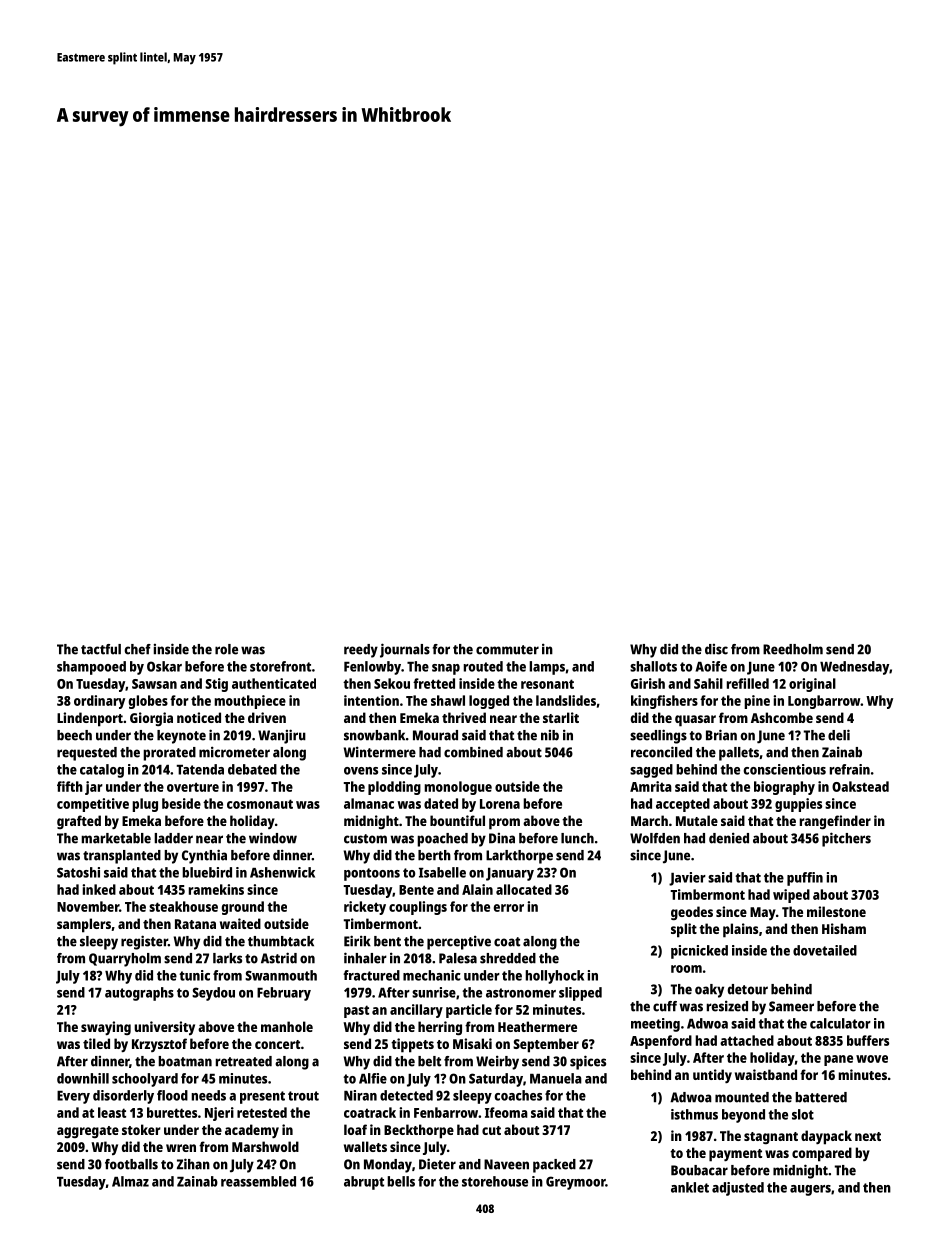 The height and width of the screenshot is (1233, 952). What do you see at coordinates (846, 839) in the screenshot?
I see `pitchers` at bounding box center [846, 839].
